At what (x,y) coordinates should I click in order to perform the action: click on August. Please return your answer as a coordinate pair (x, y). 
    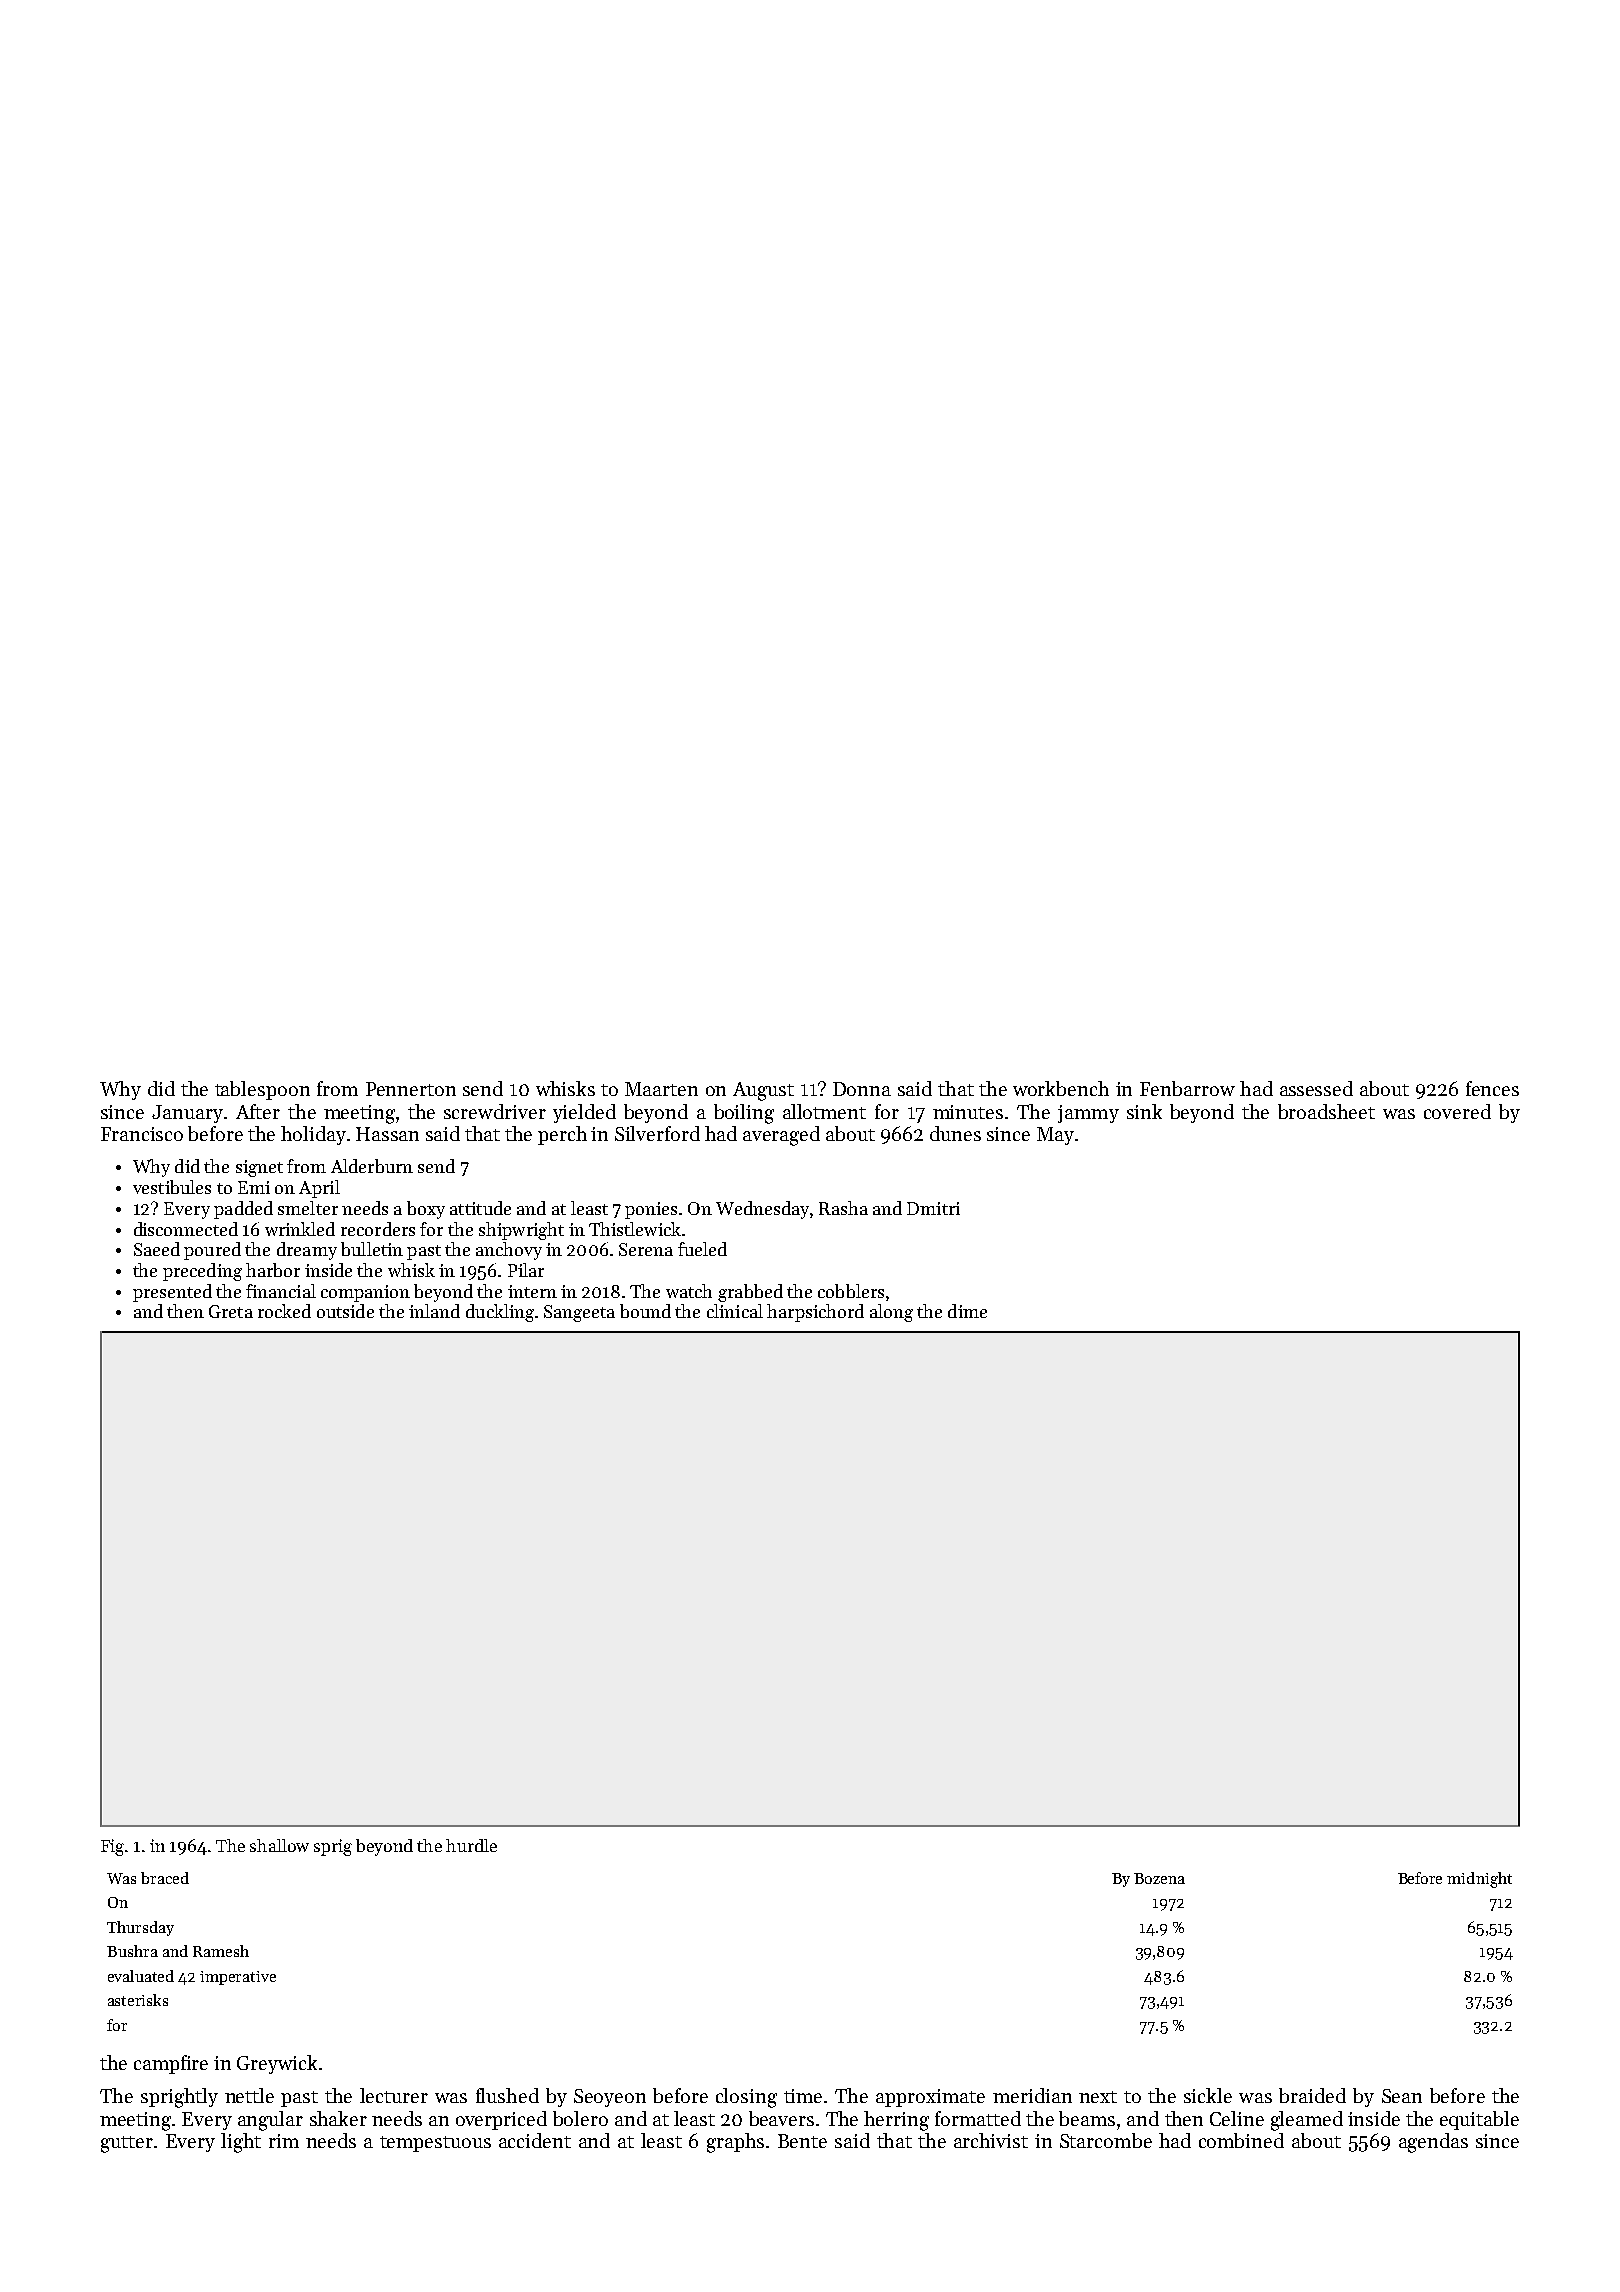
    Looking at the image, I should click on (763, 1091).
